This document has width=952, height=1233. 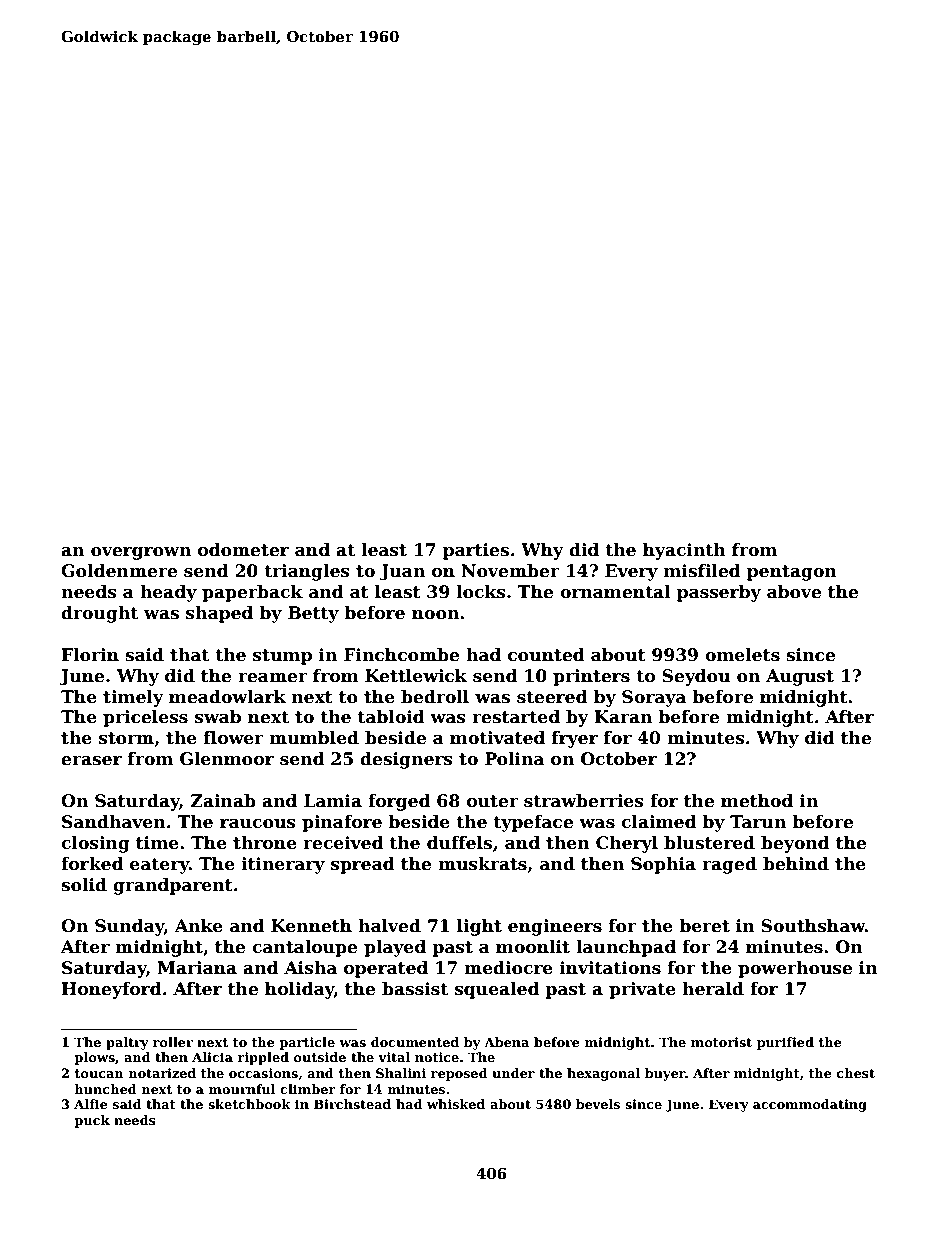 What do you see at coordinates (795, 969) in the document?
I see `powerhouse` at bounding box center [795, 969].
